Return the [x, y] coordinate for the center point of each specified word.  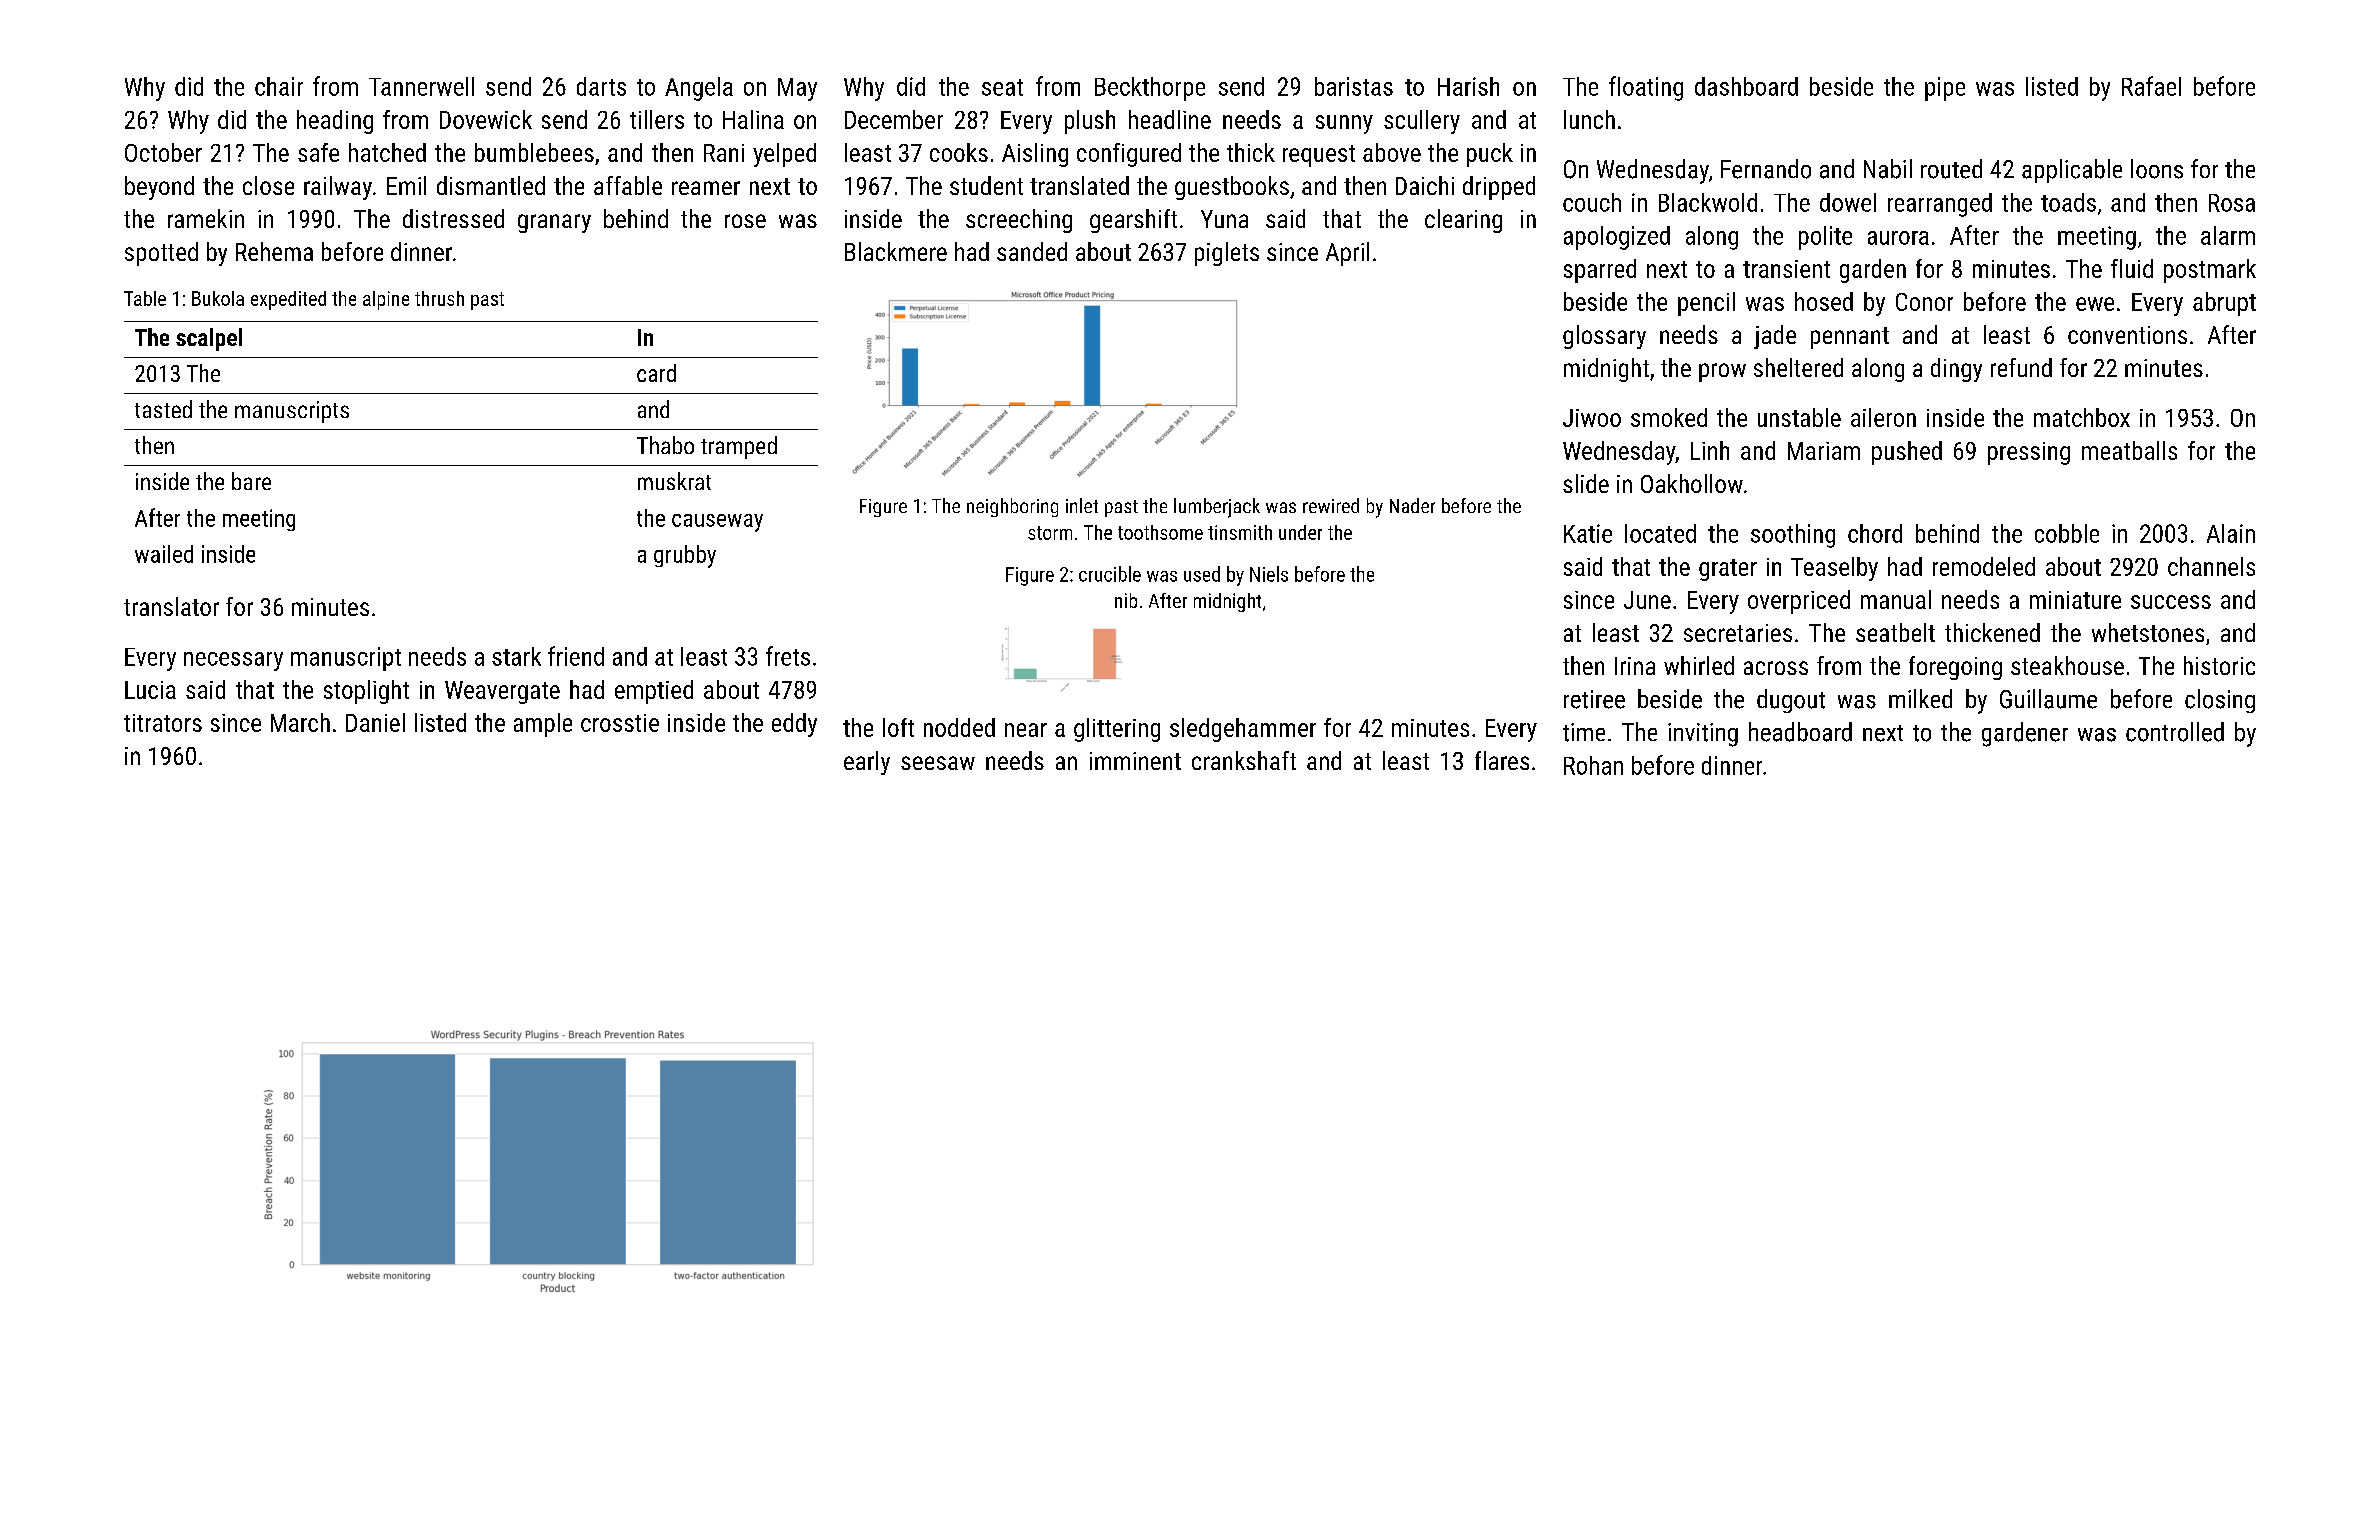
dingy [1956, 370]
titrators [163, 723]
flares [1502, 760]
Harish [1468, 86]
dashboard [1746, 86]
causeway [717, 523]
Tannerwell [421, 86]
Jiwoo [1592, 418]
